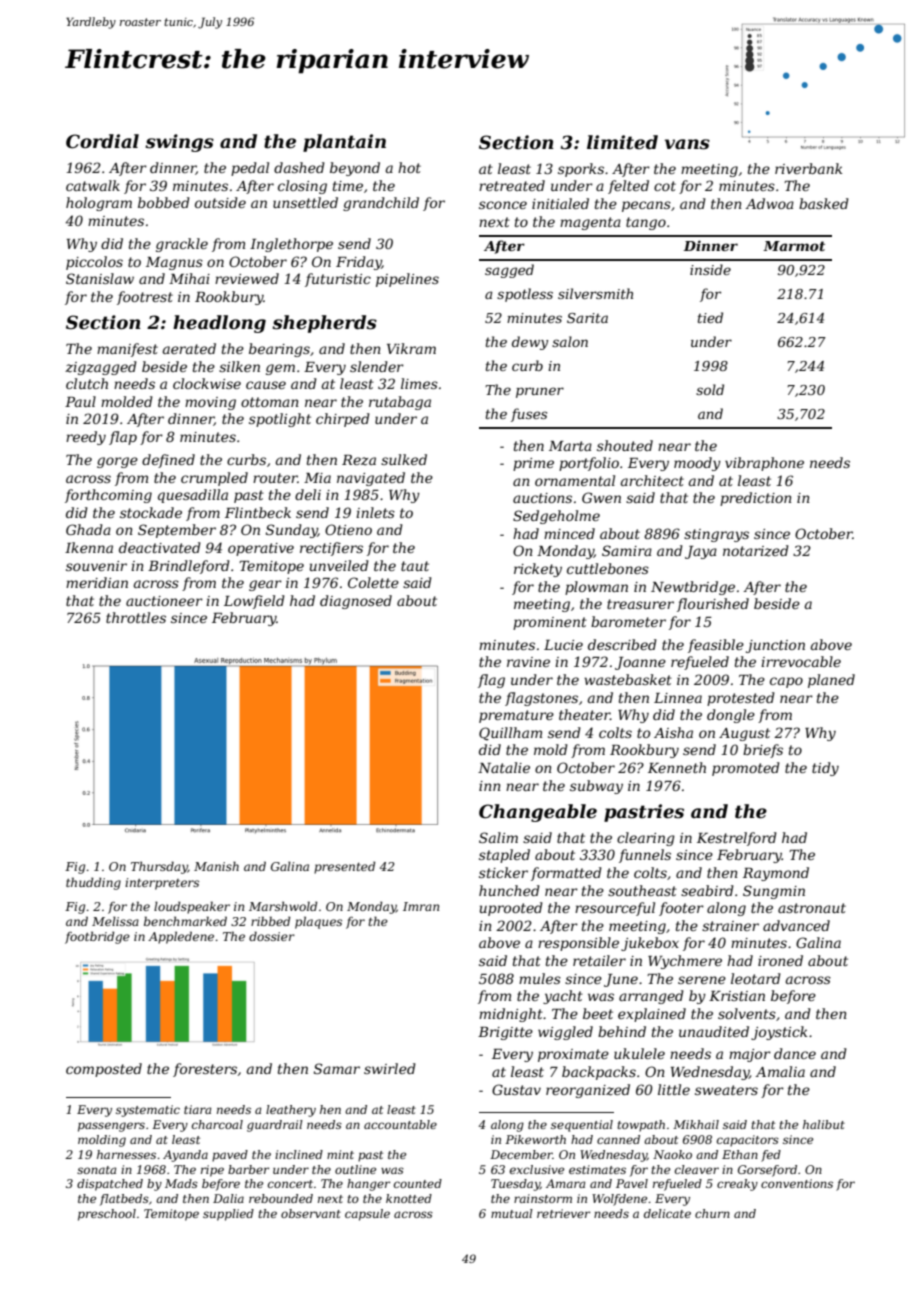  I want to click on tied, so click(710, 317).
